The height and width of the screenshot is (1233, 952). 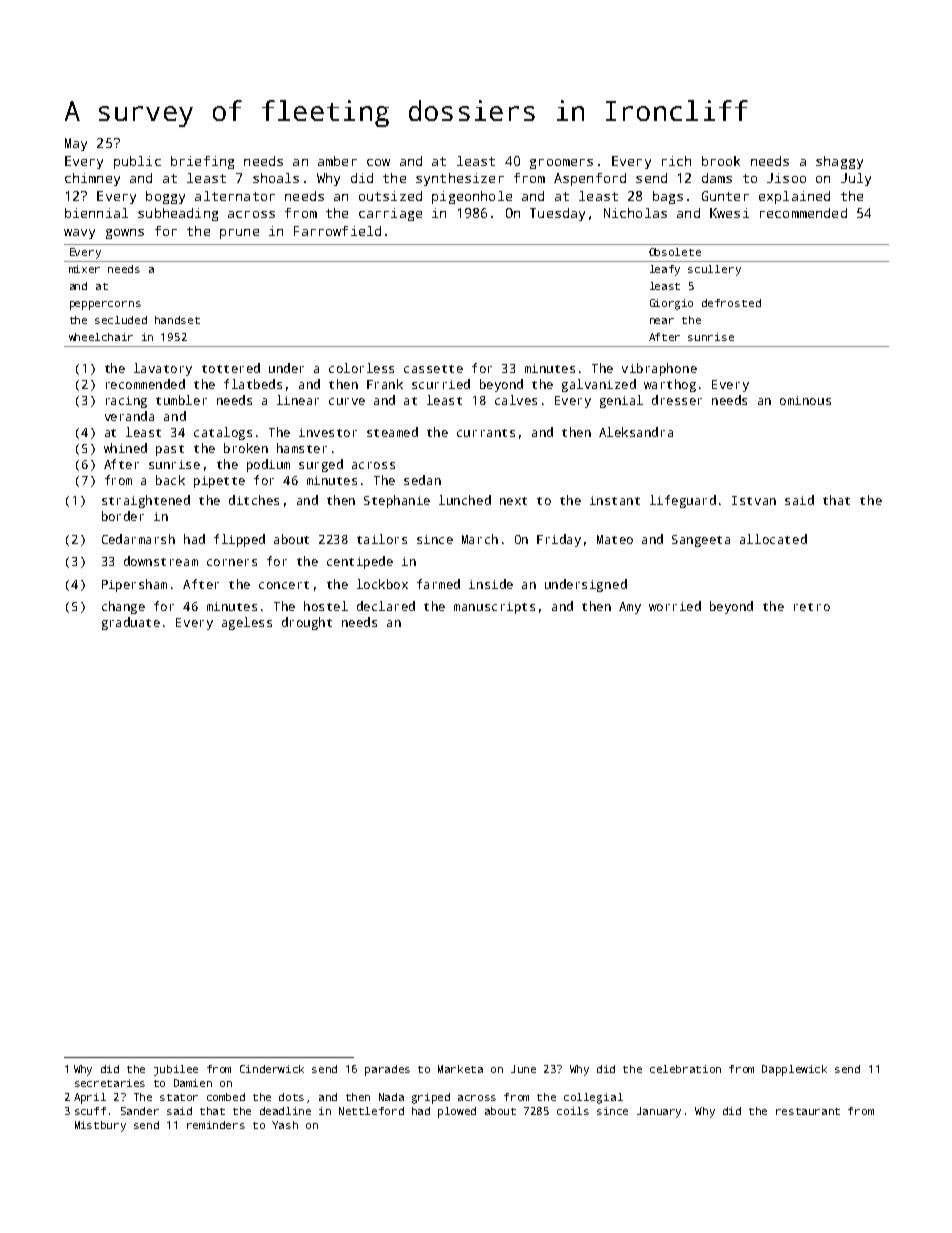 What do you see at coordinates (178, 214) in the screenshot?
I see `subheading` at bounding box center [178, 214].
